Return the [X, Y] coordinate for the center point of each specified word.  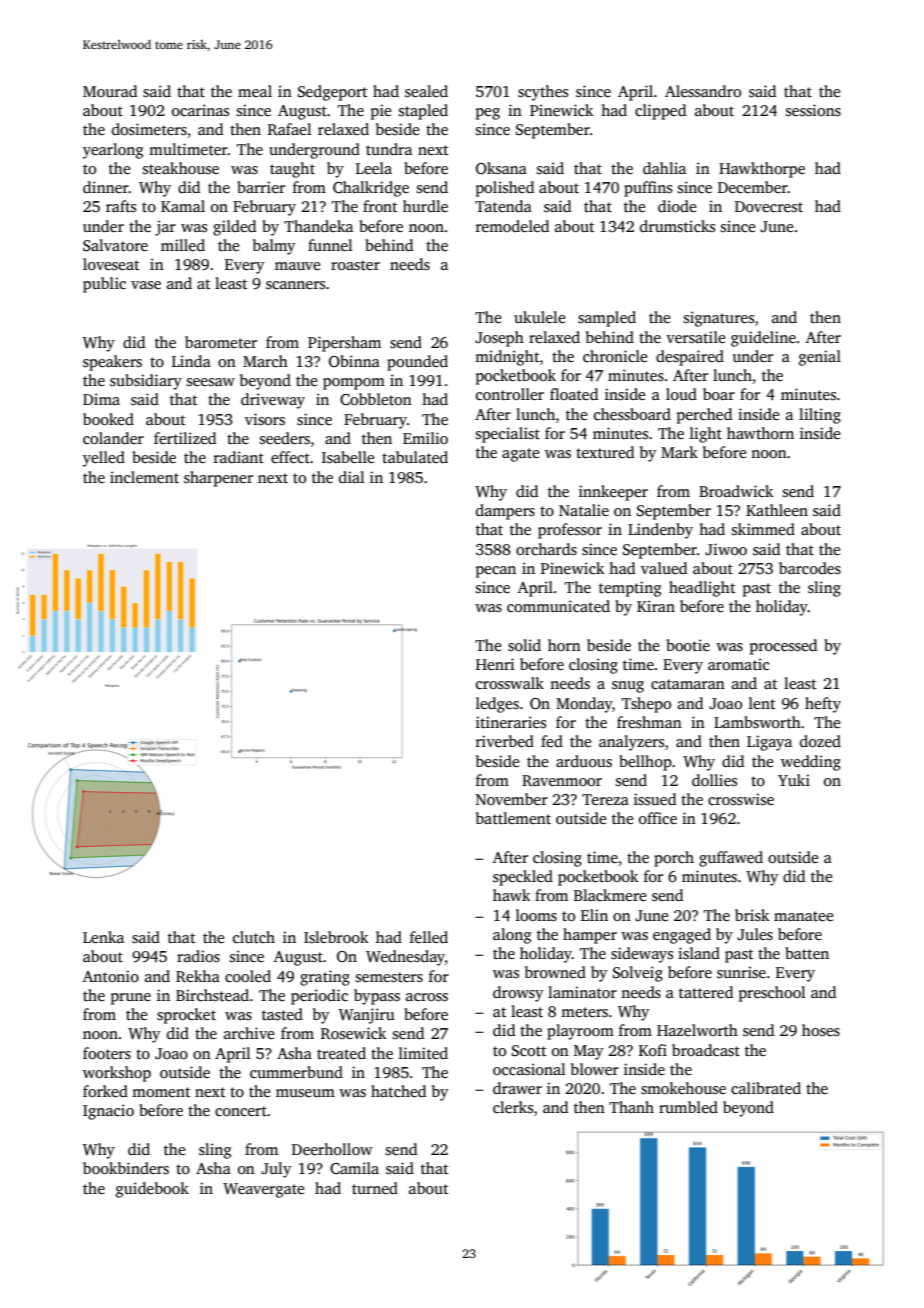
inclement [144, 477]
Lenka [103, 937]
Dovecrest [769, 206]
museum [305, 1093]
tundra [389, 149]
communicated [558, 606]
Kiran [656, 606]
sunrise [741, 972]
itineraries [511, 722]
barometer [221, 342]
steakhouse [181, 168]
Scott [529, 1051]
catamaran [688, 684]
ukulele [539, 317]
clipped [660, 112]
